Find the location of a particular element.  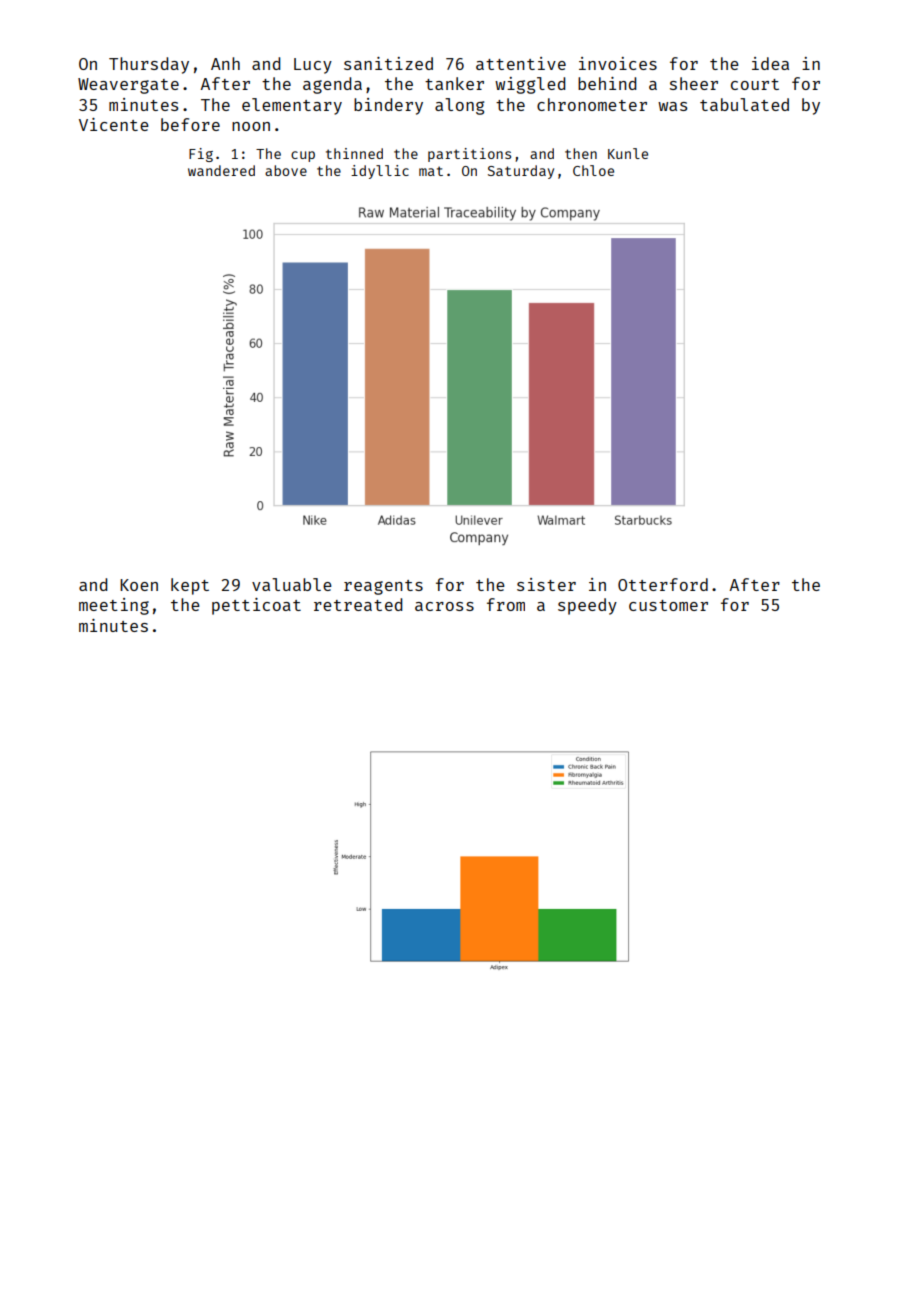

attentive is located at coordinates (521, 63).
